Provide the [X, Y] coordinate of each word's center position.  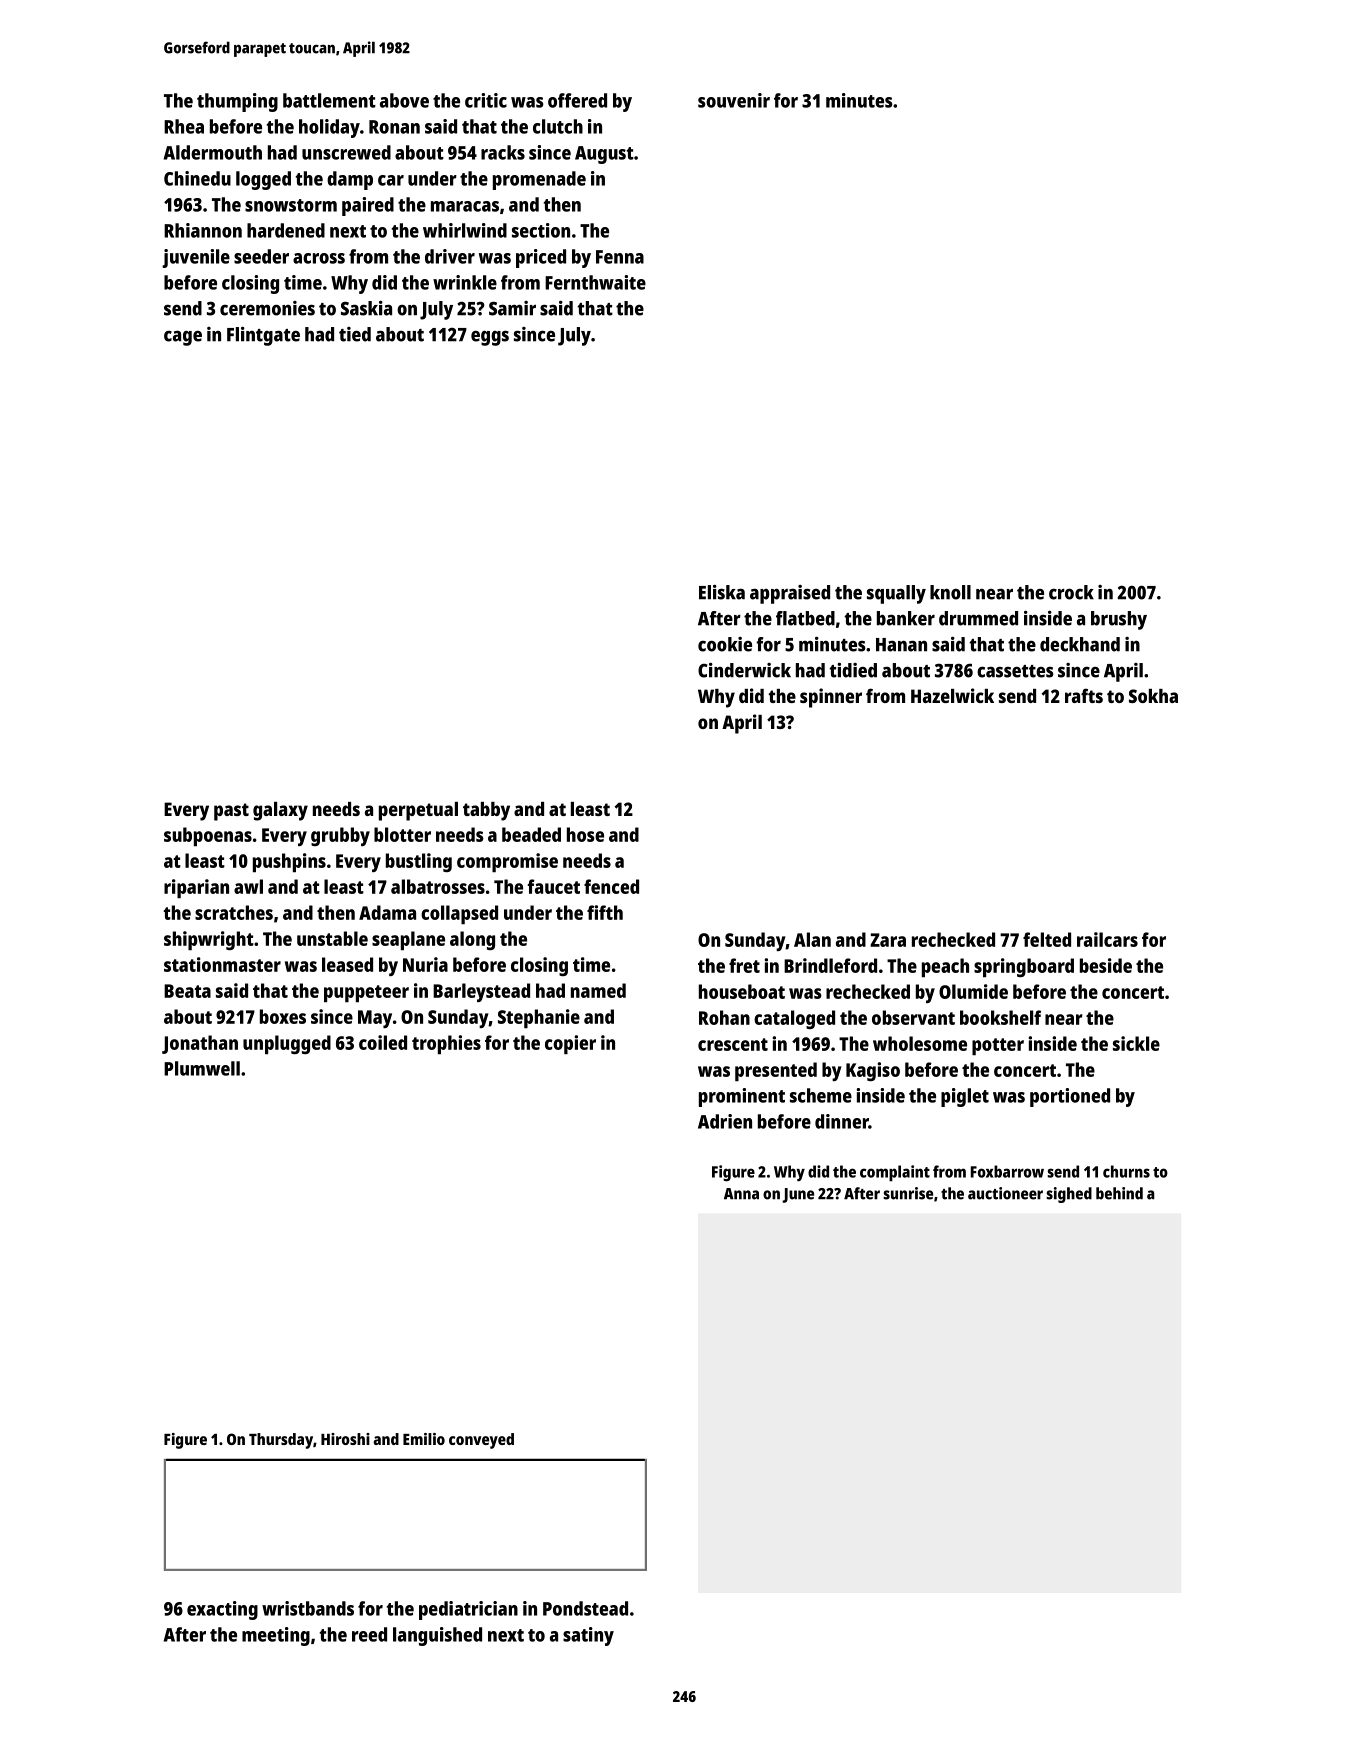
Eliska [722, 592]
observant [913, 1017]
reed [369, 1634]
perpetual [418, 811]
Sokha [1153, 696]
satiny [588, 1636]
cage [183, 338]
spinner [831, 698]
